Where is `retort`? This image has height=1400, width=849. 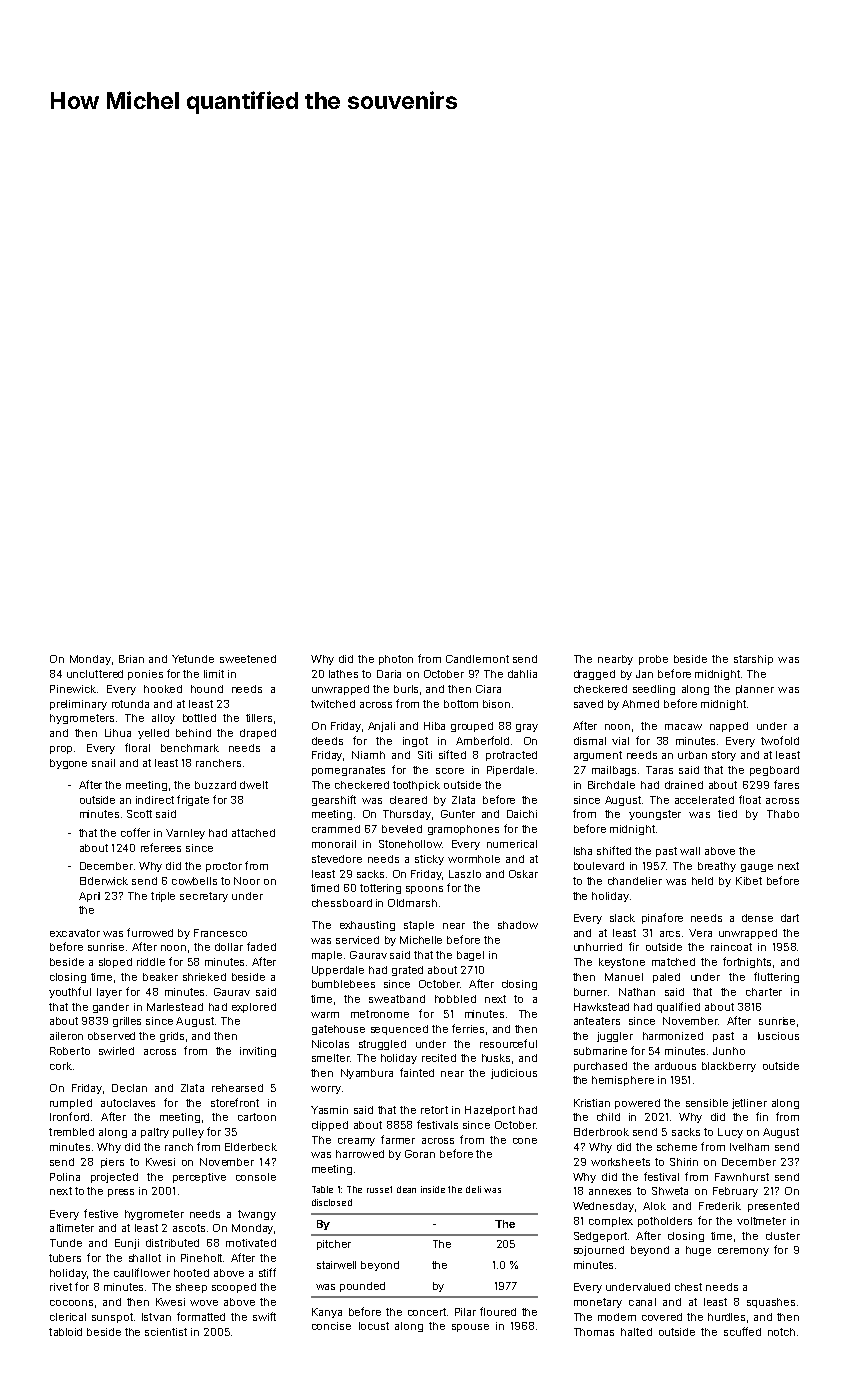
retort is located at coordinates (434, 1110).
